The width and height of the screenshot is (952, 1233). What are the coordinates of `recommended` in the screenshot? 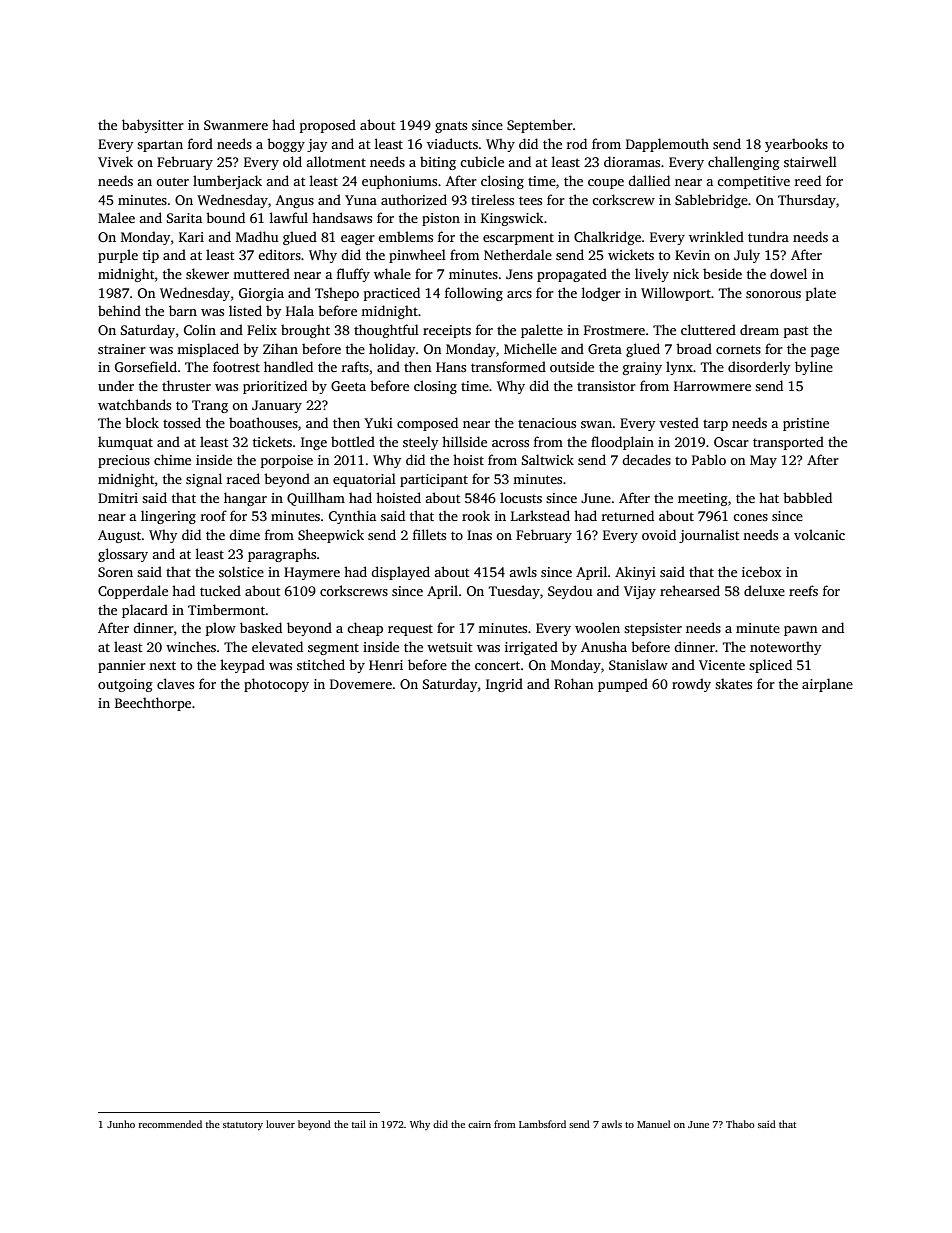 It's located at (170, 1124).
